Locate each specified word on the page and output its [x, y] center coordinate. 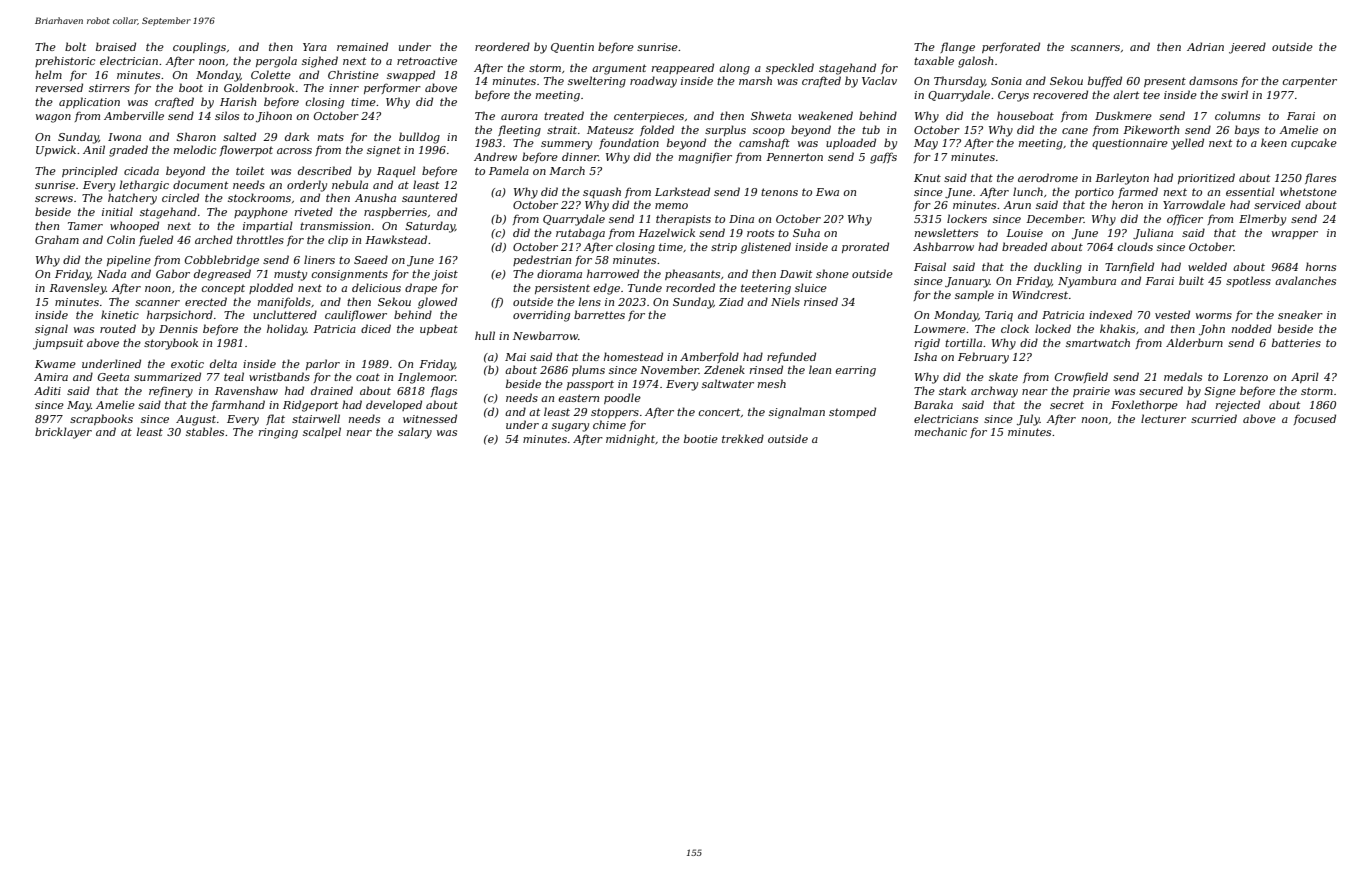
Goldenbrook [259, 87]
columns [1237, 115]
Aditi [47, 390]
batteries [1296, 342]
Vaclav [879, 80]
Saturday [430, 227]
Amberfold [709, 357]
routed [118, 328]
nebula [350, 184]
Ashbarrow [943, 246]
